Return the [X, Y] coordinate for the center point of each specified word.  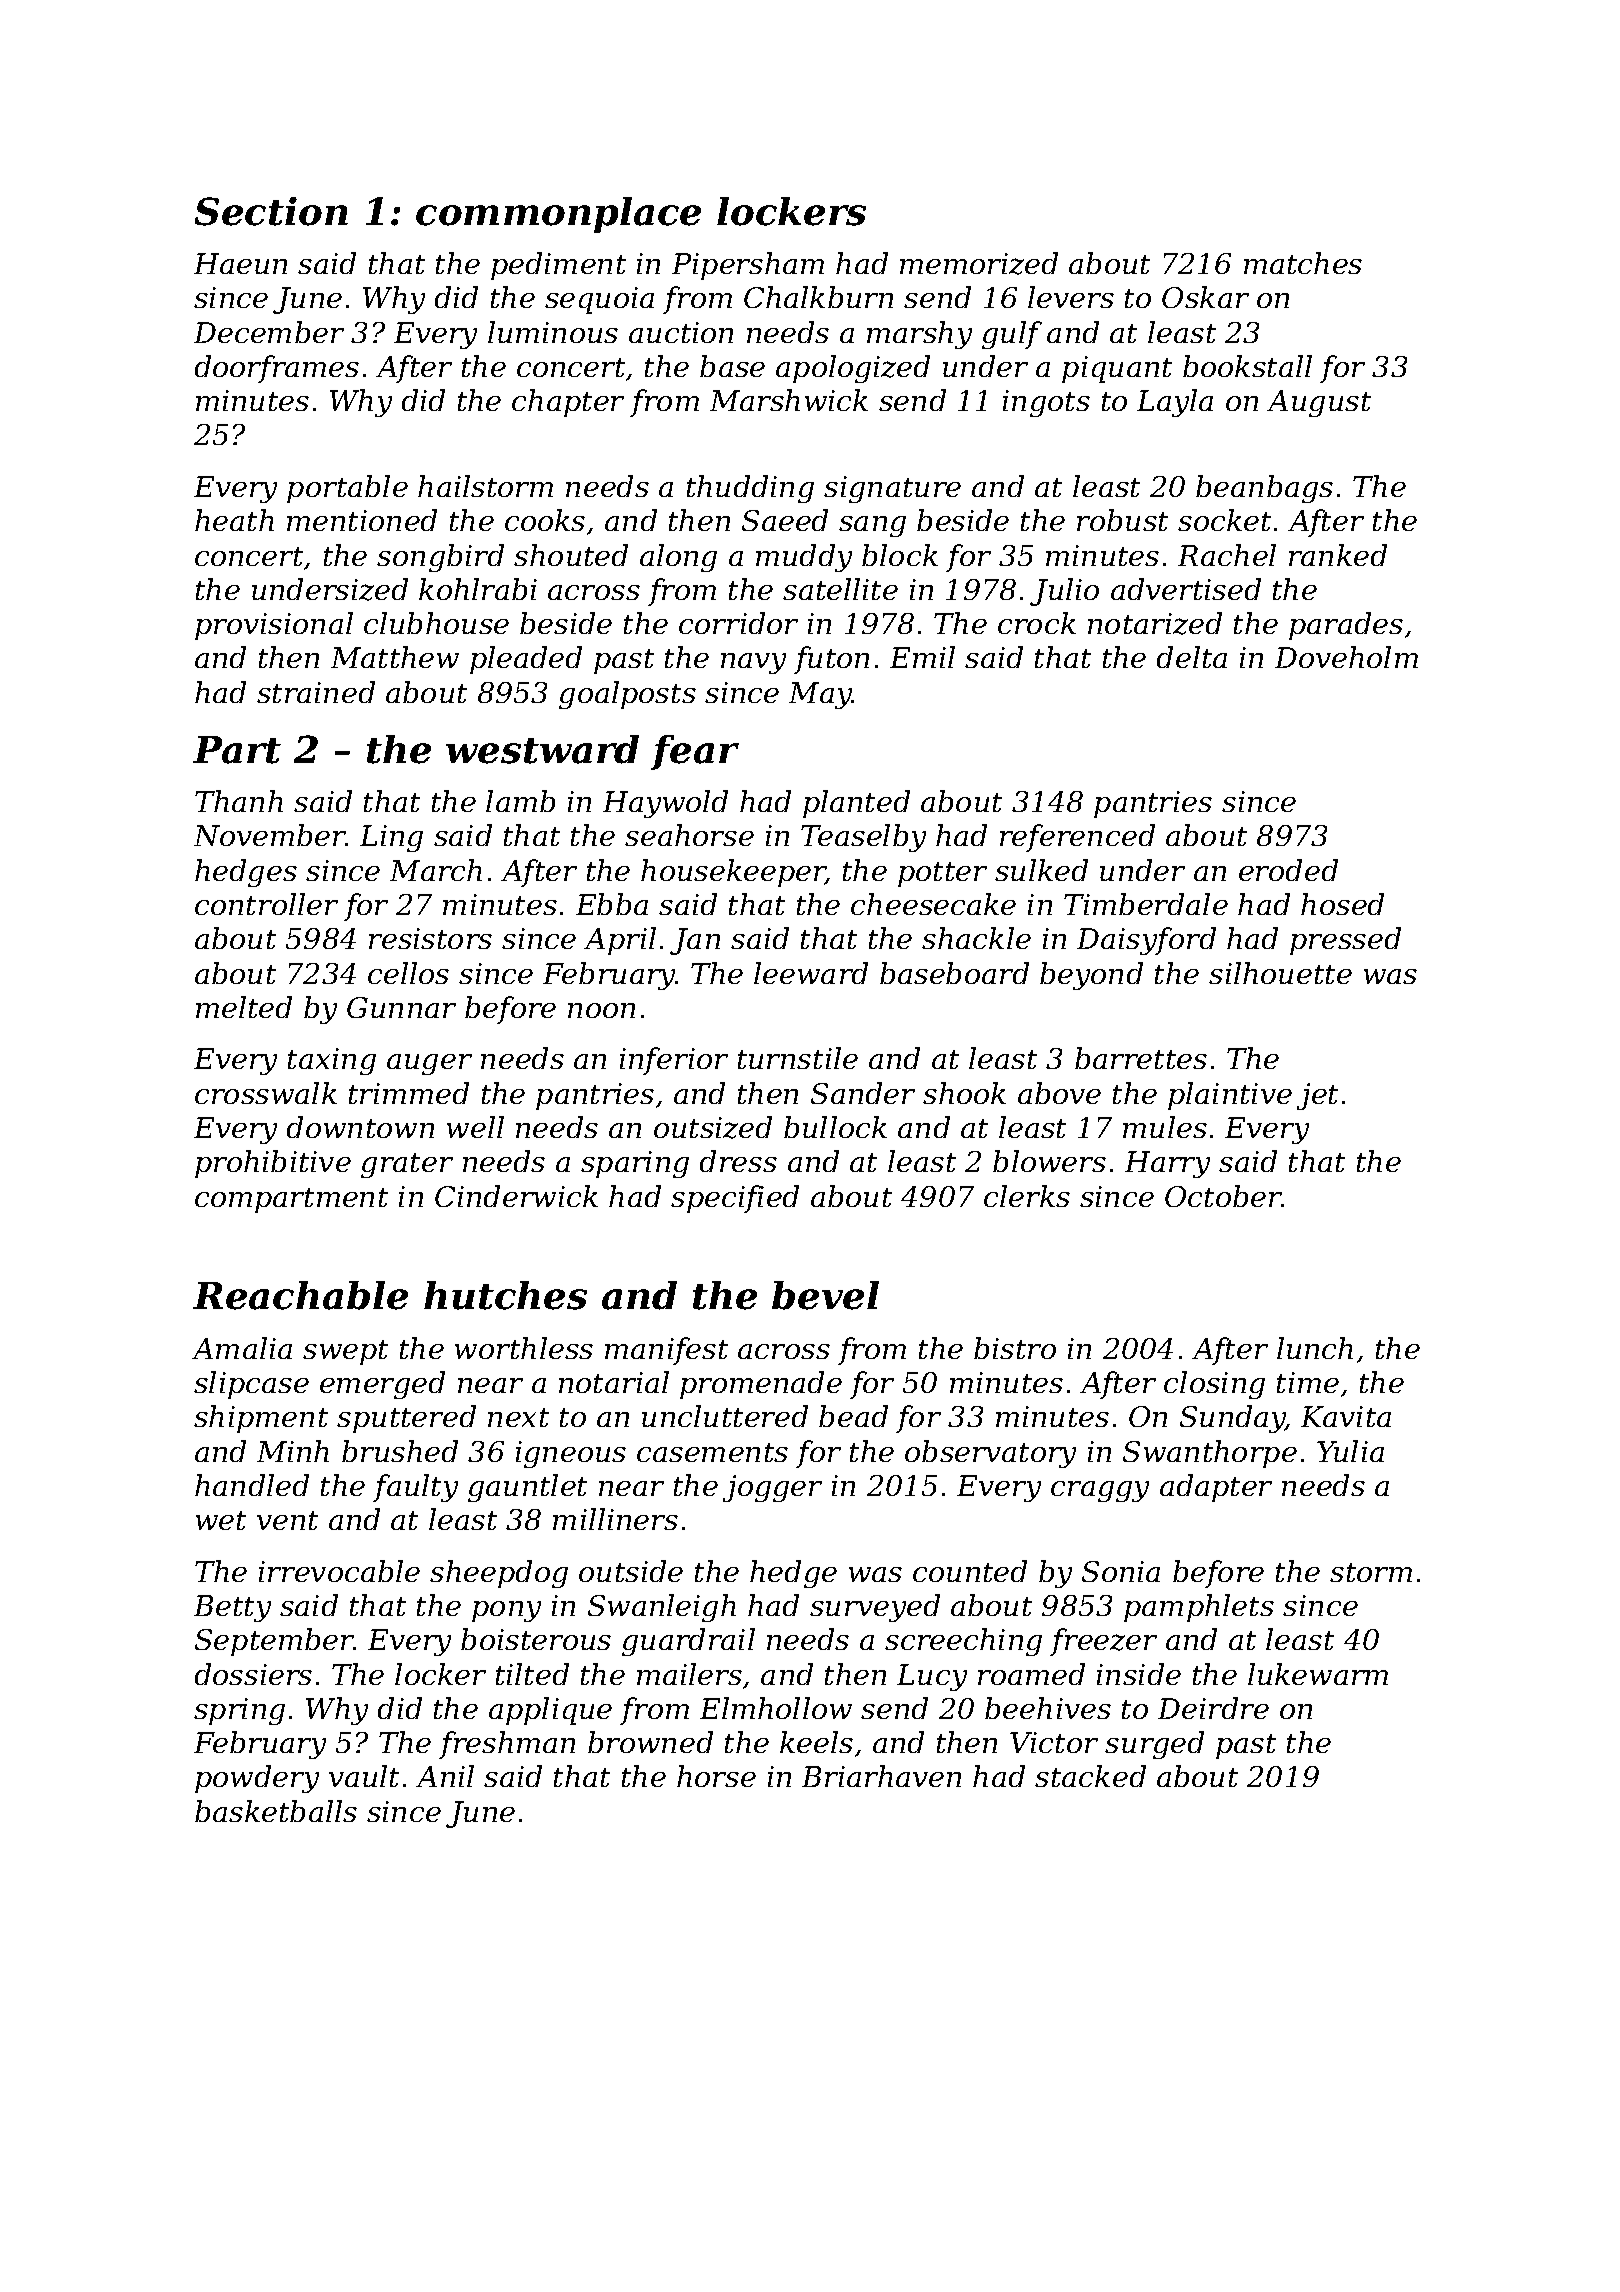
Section [271, 211]
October [1223, 1196]
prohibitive [273, 1164]
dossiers [253, 1674]
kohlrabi [478, 589]
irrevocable [339, 1571]
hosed [1342, 904]
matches [1303, 263]
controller [266, 904]
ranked [1338, 555]
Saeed [785, 520]
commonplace [558, 215]
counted [970, 1571]
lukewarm [1318, 1674]
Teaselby [863, 838]
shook [964, 1093]
